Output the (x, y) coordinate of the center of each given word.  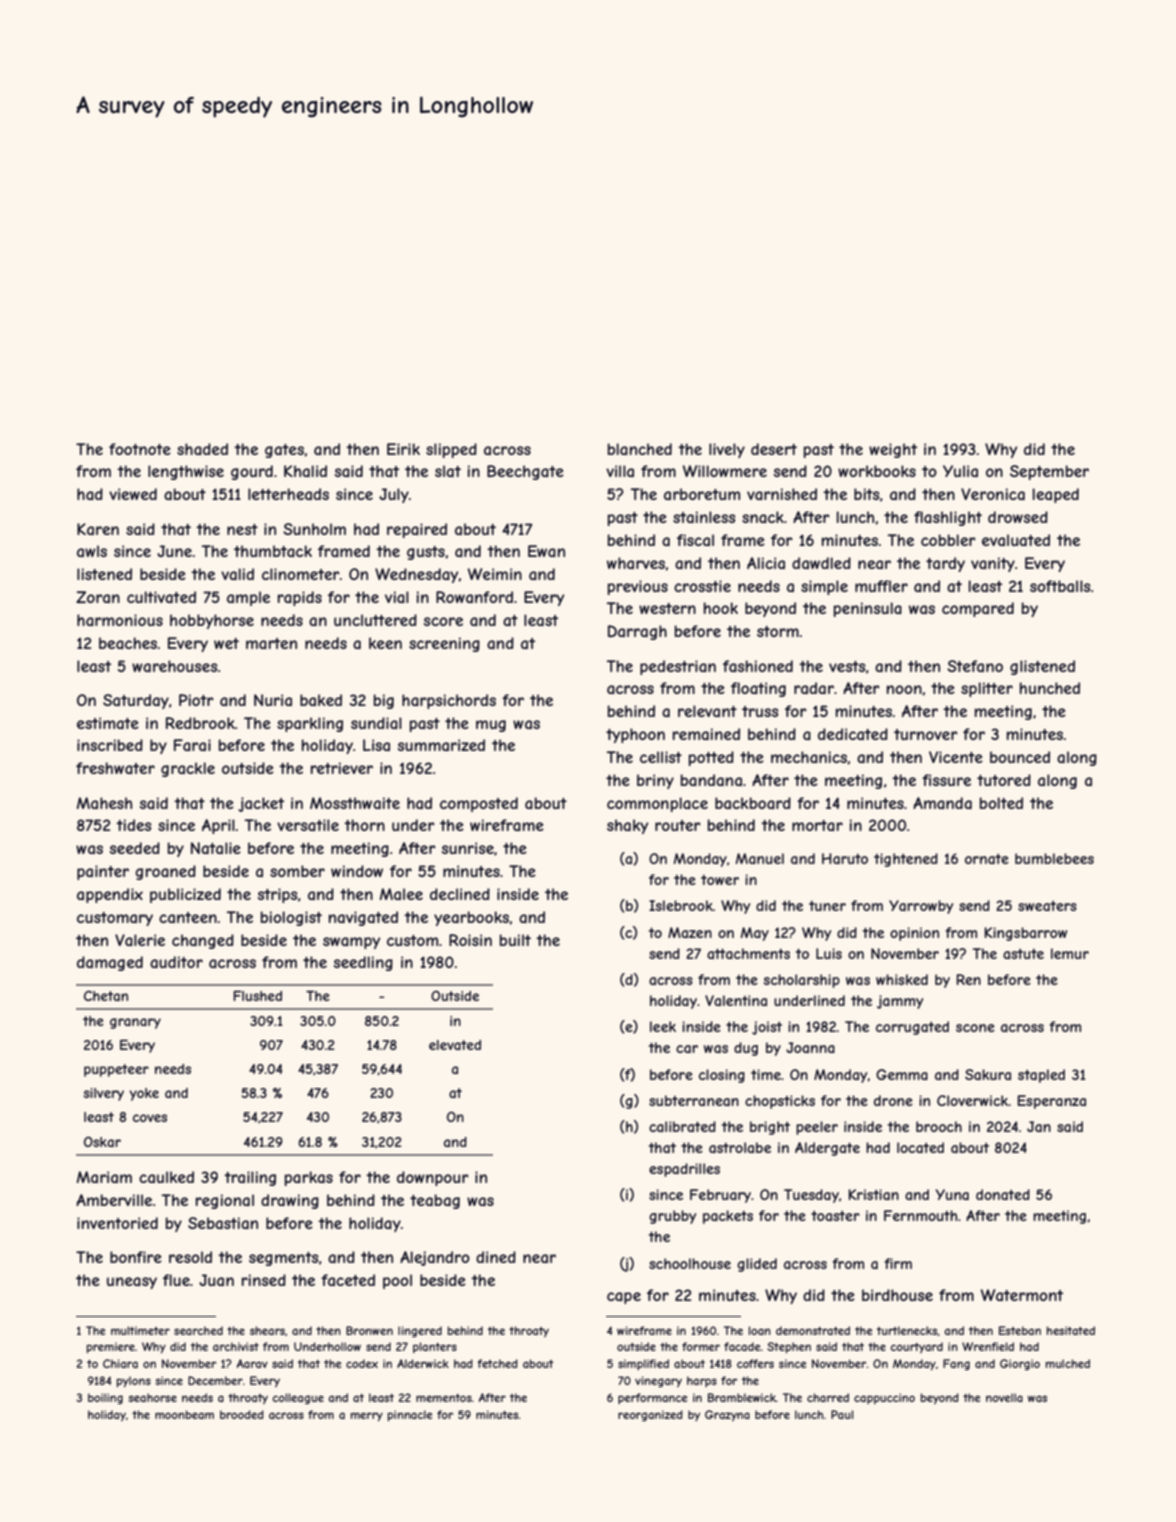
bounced (1020, 757)
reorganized (650, 1415)
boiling (105, 1398)
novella (1004, 1397)
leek (663, 1026)
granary (135, 1023)
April (218, 826)
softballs (1060, 586)
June (174, 551)
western (667, 608)
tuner (827, 906)
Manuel (759, 858)
